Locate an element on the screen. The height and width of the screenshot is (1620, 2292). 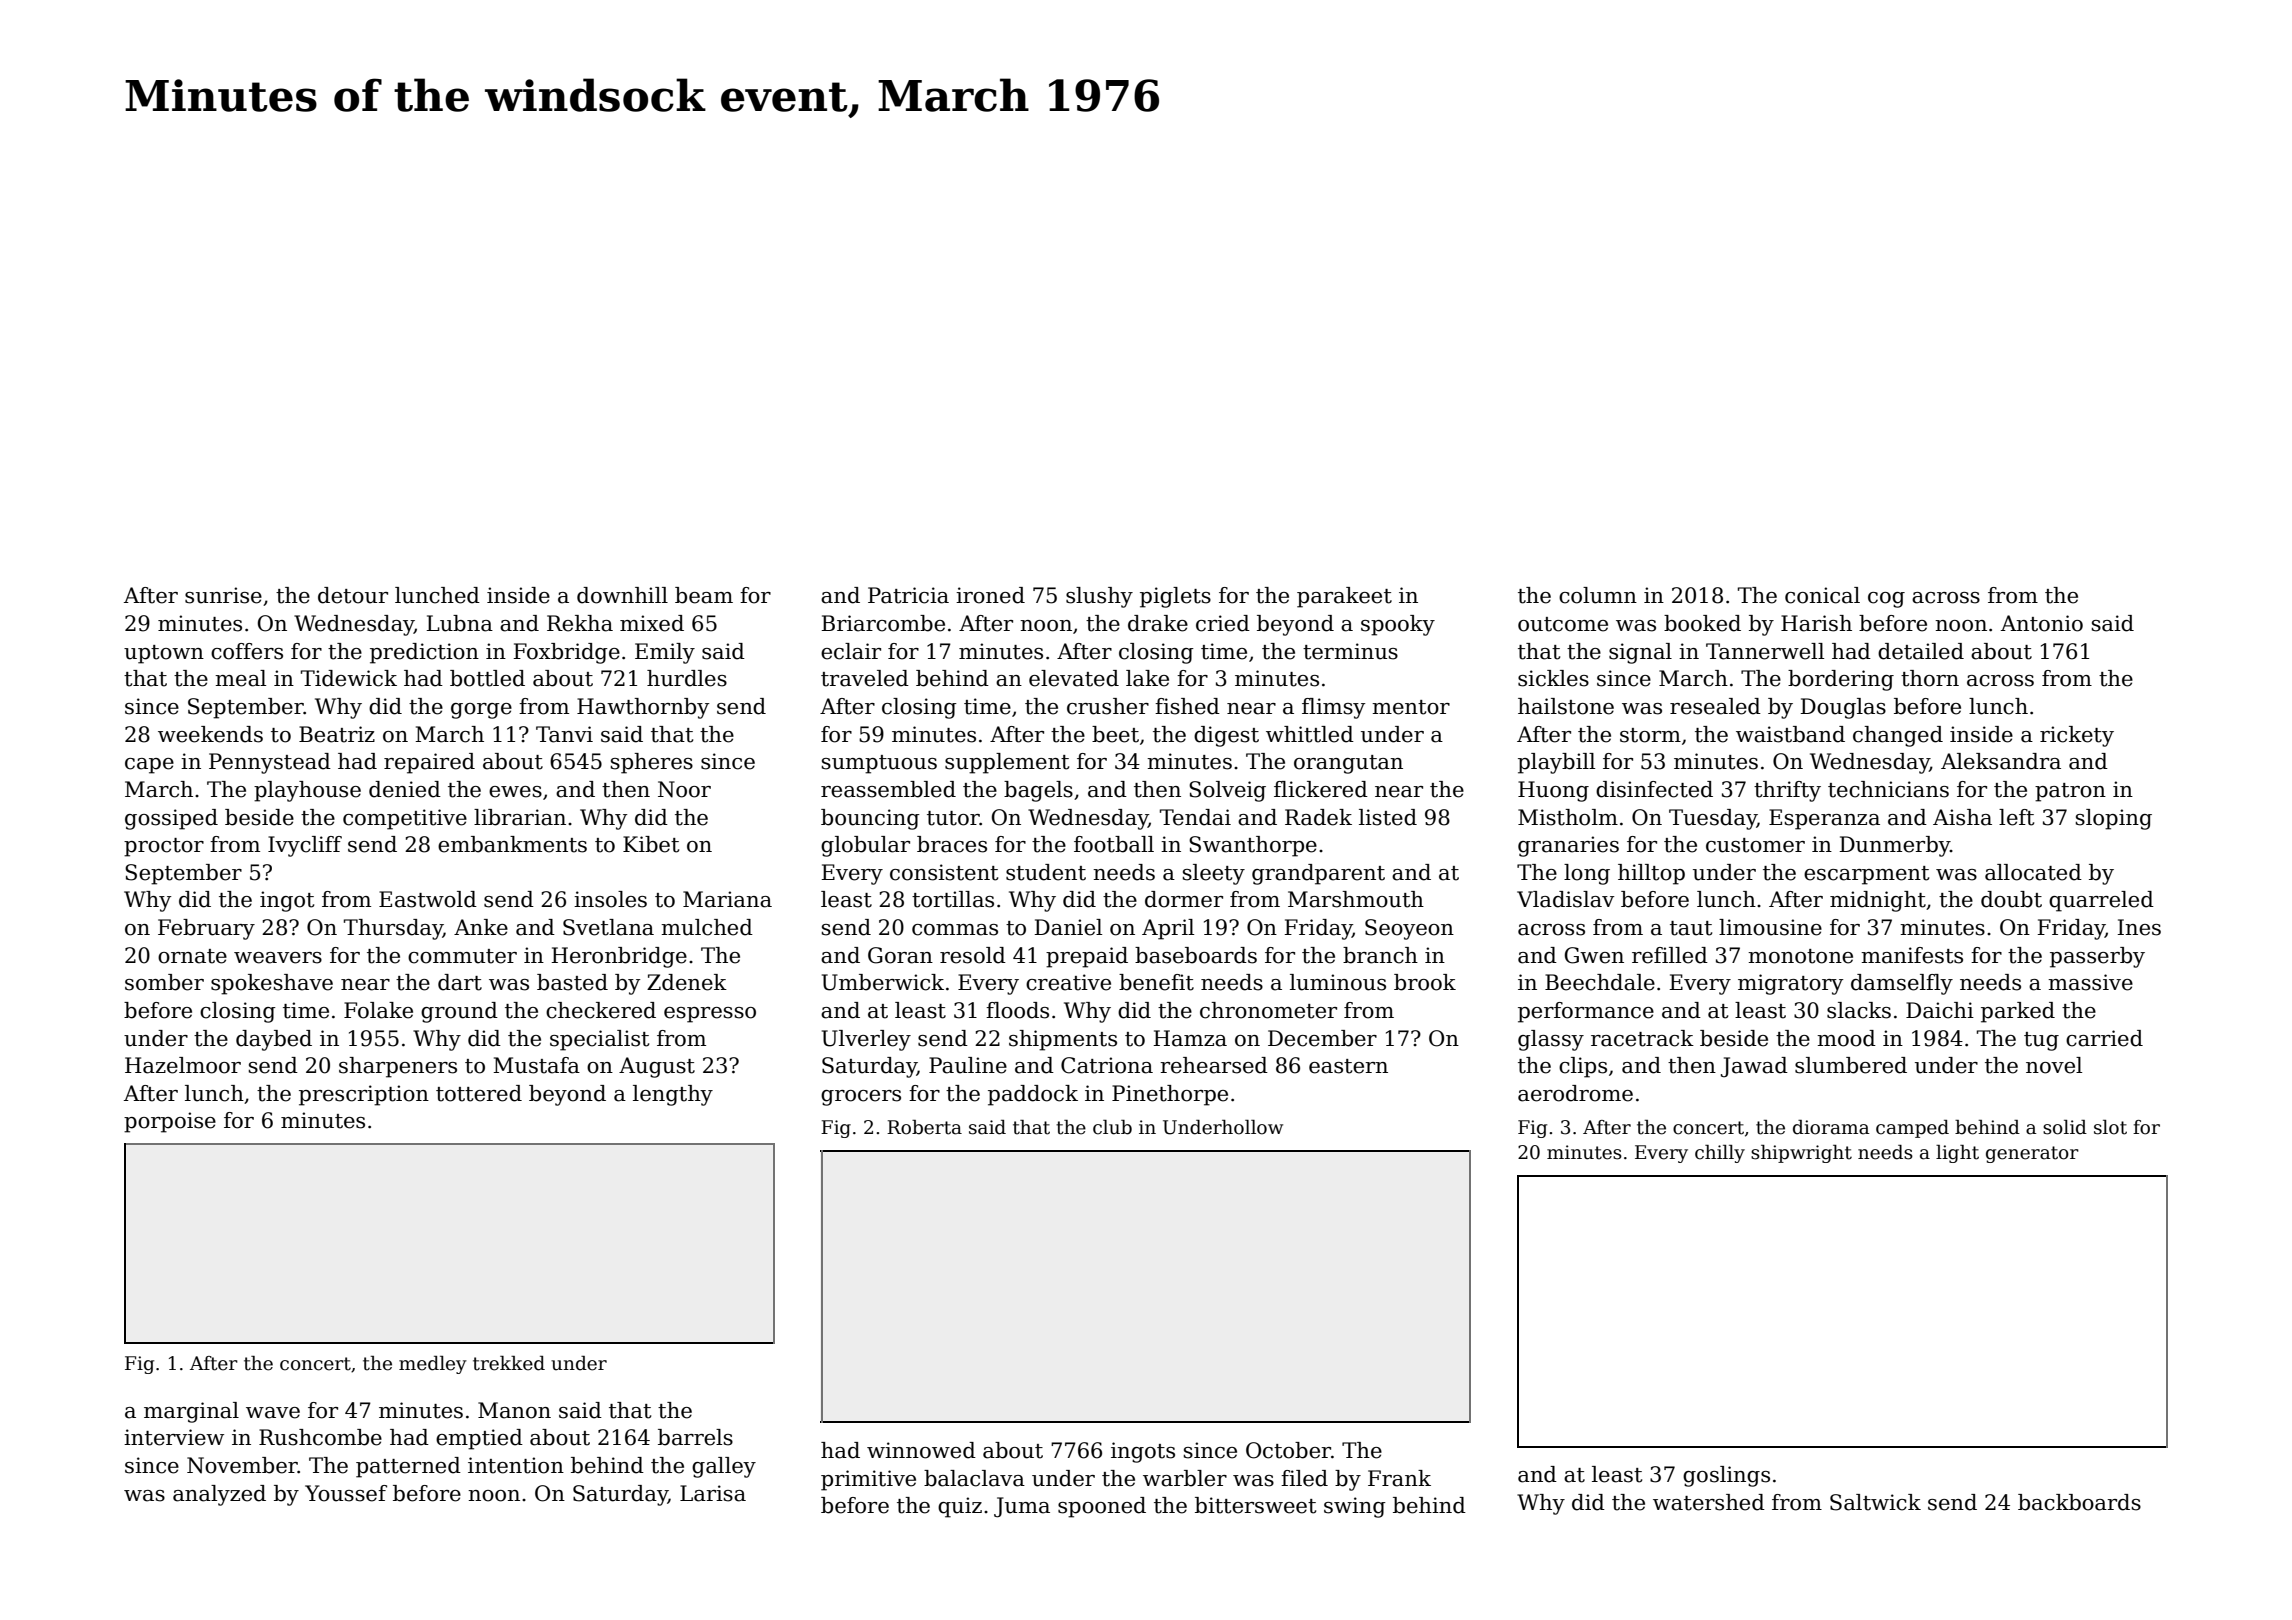
club is located at coordinates (1112, 1127).
